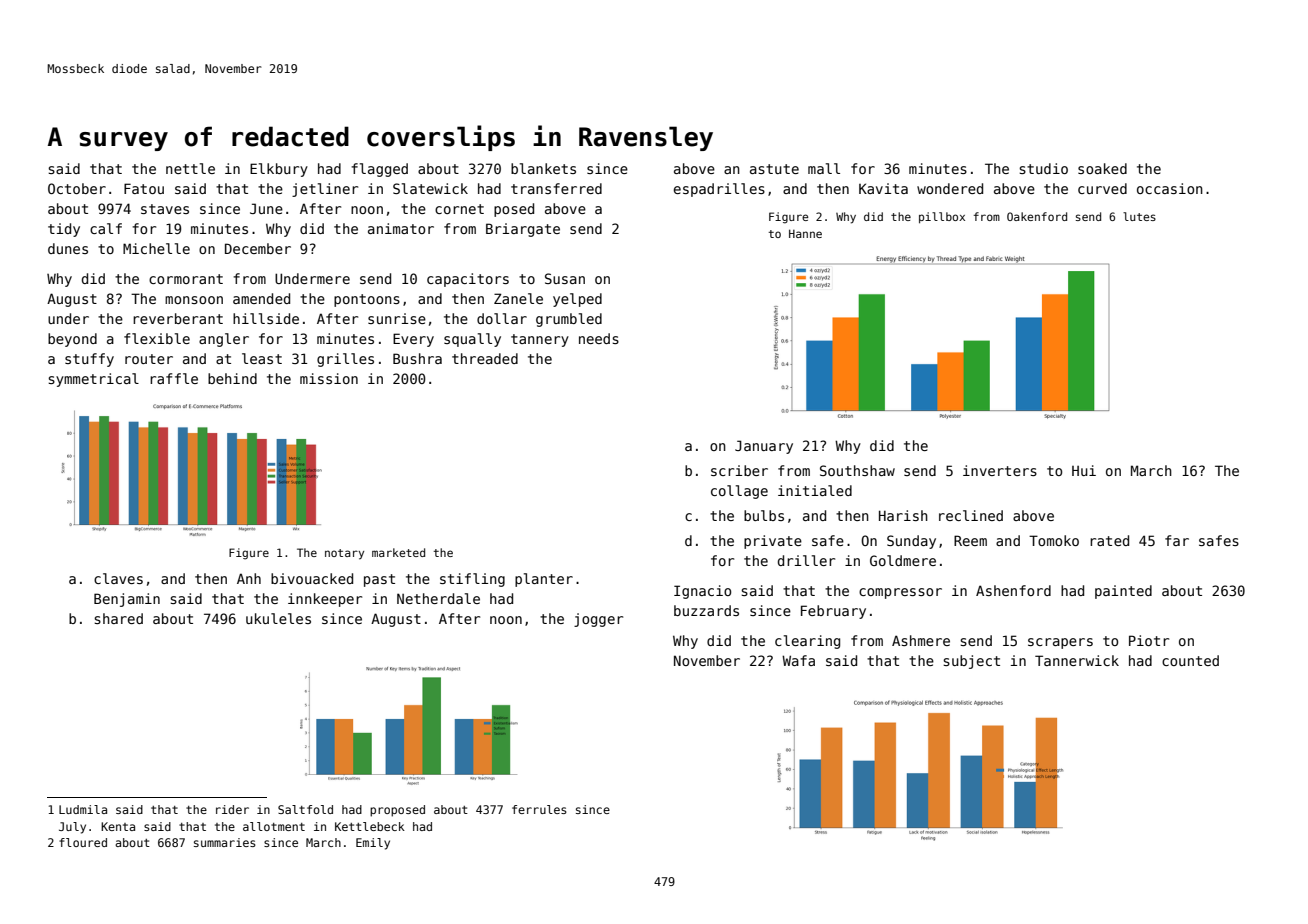  I want to click on Wafa, so click(798, 660).
